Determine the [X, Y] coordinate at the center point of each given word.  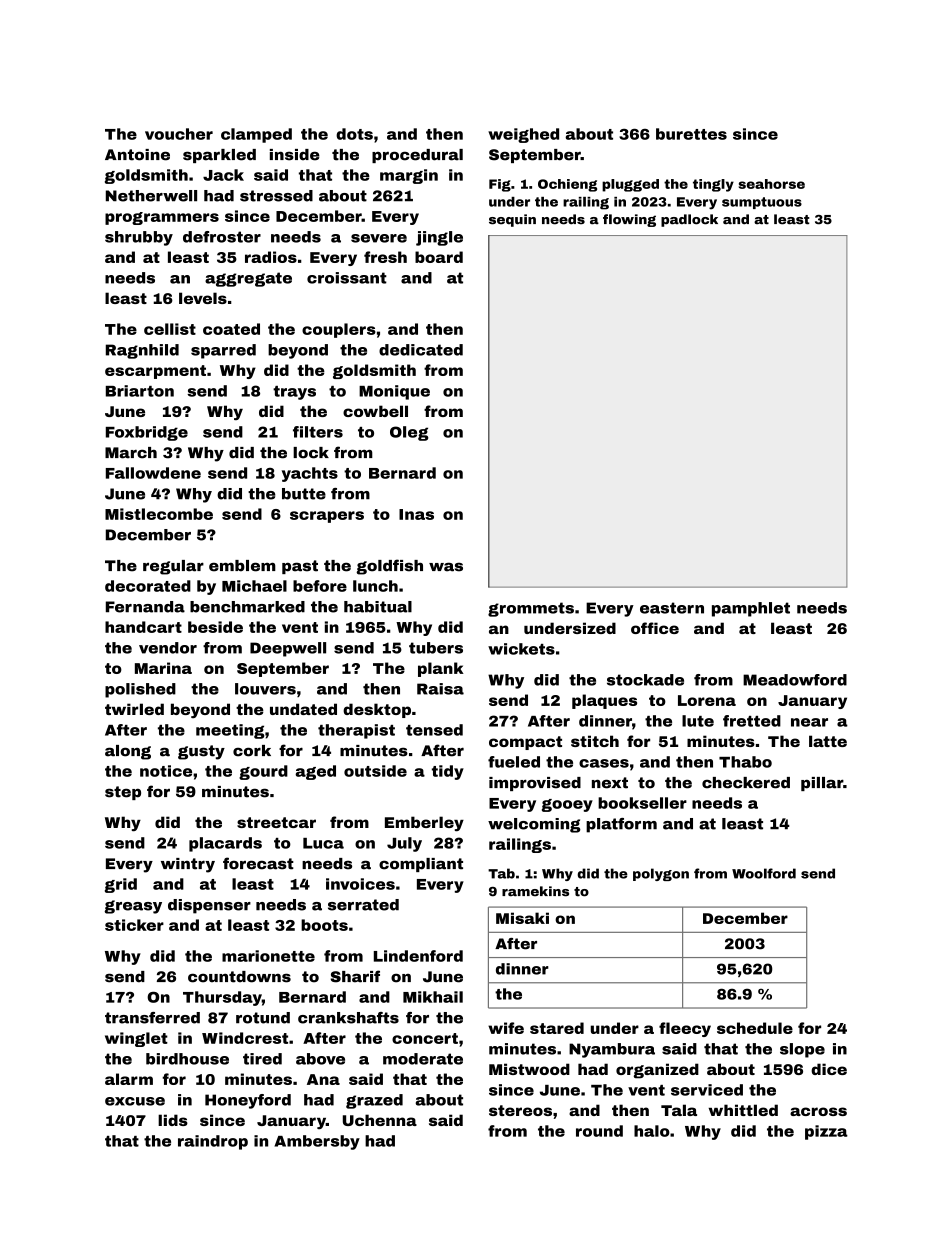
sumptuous [762, 203]
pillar [822, 784]
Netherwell [151, 196]
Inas [416, 514]
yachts [310, 474]
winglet [136, 1039]
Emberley [424, 824]
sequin [512, 220]
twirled [134, 709]
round [599, 1131]
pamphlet [751, 609]
